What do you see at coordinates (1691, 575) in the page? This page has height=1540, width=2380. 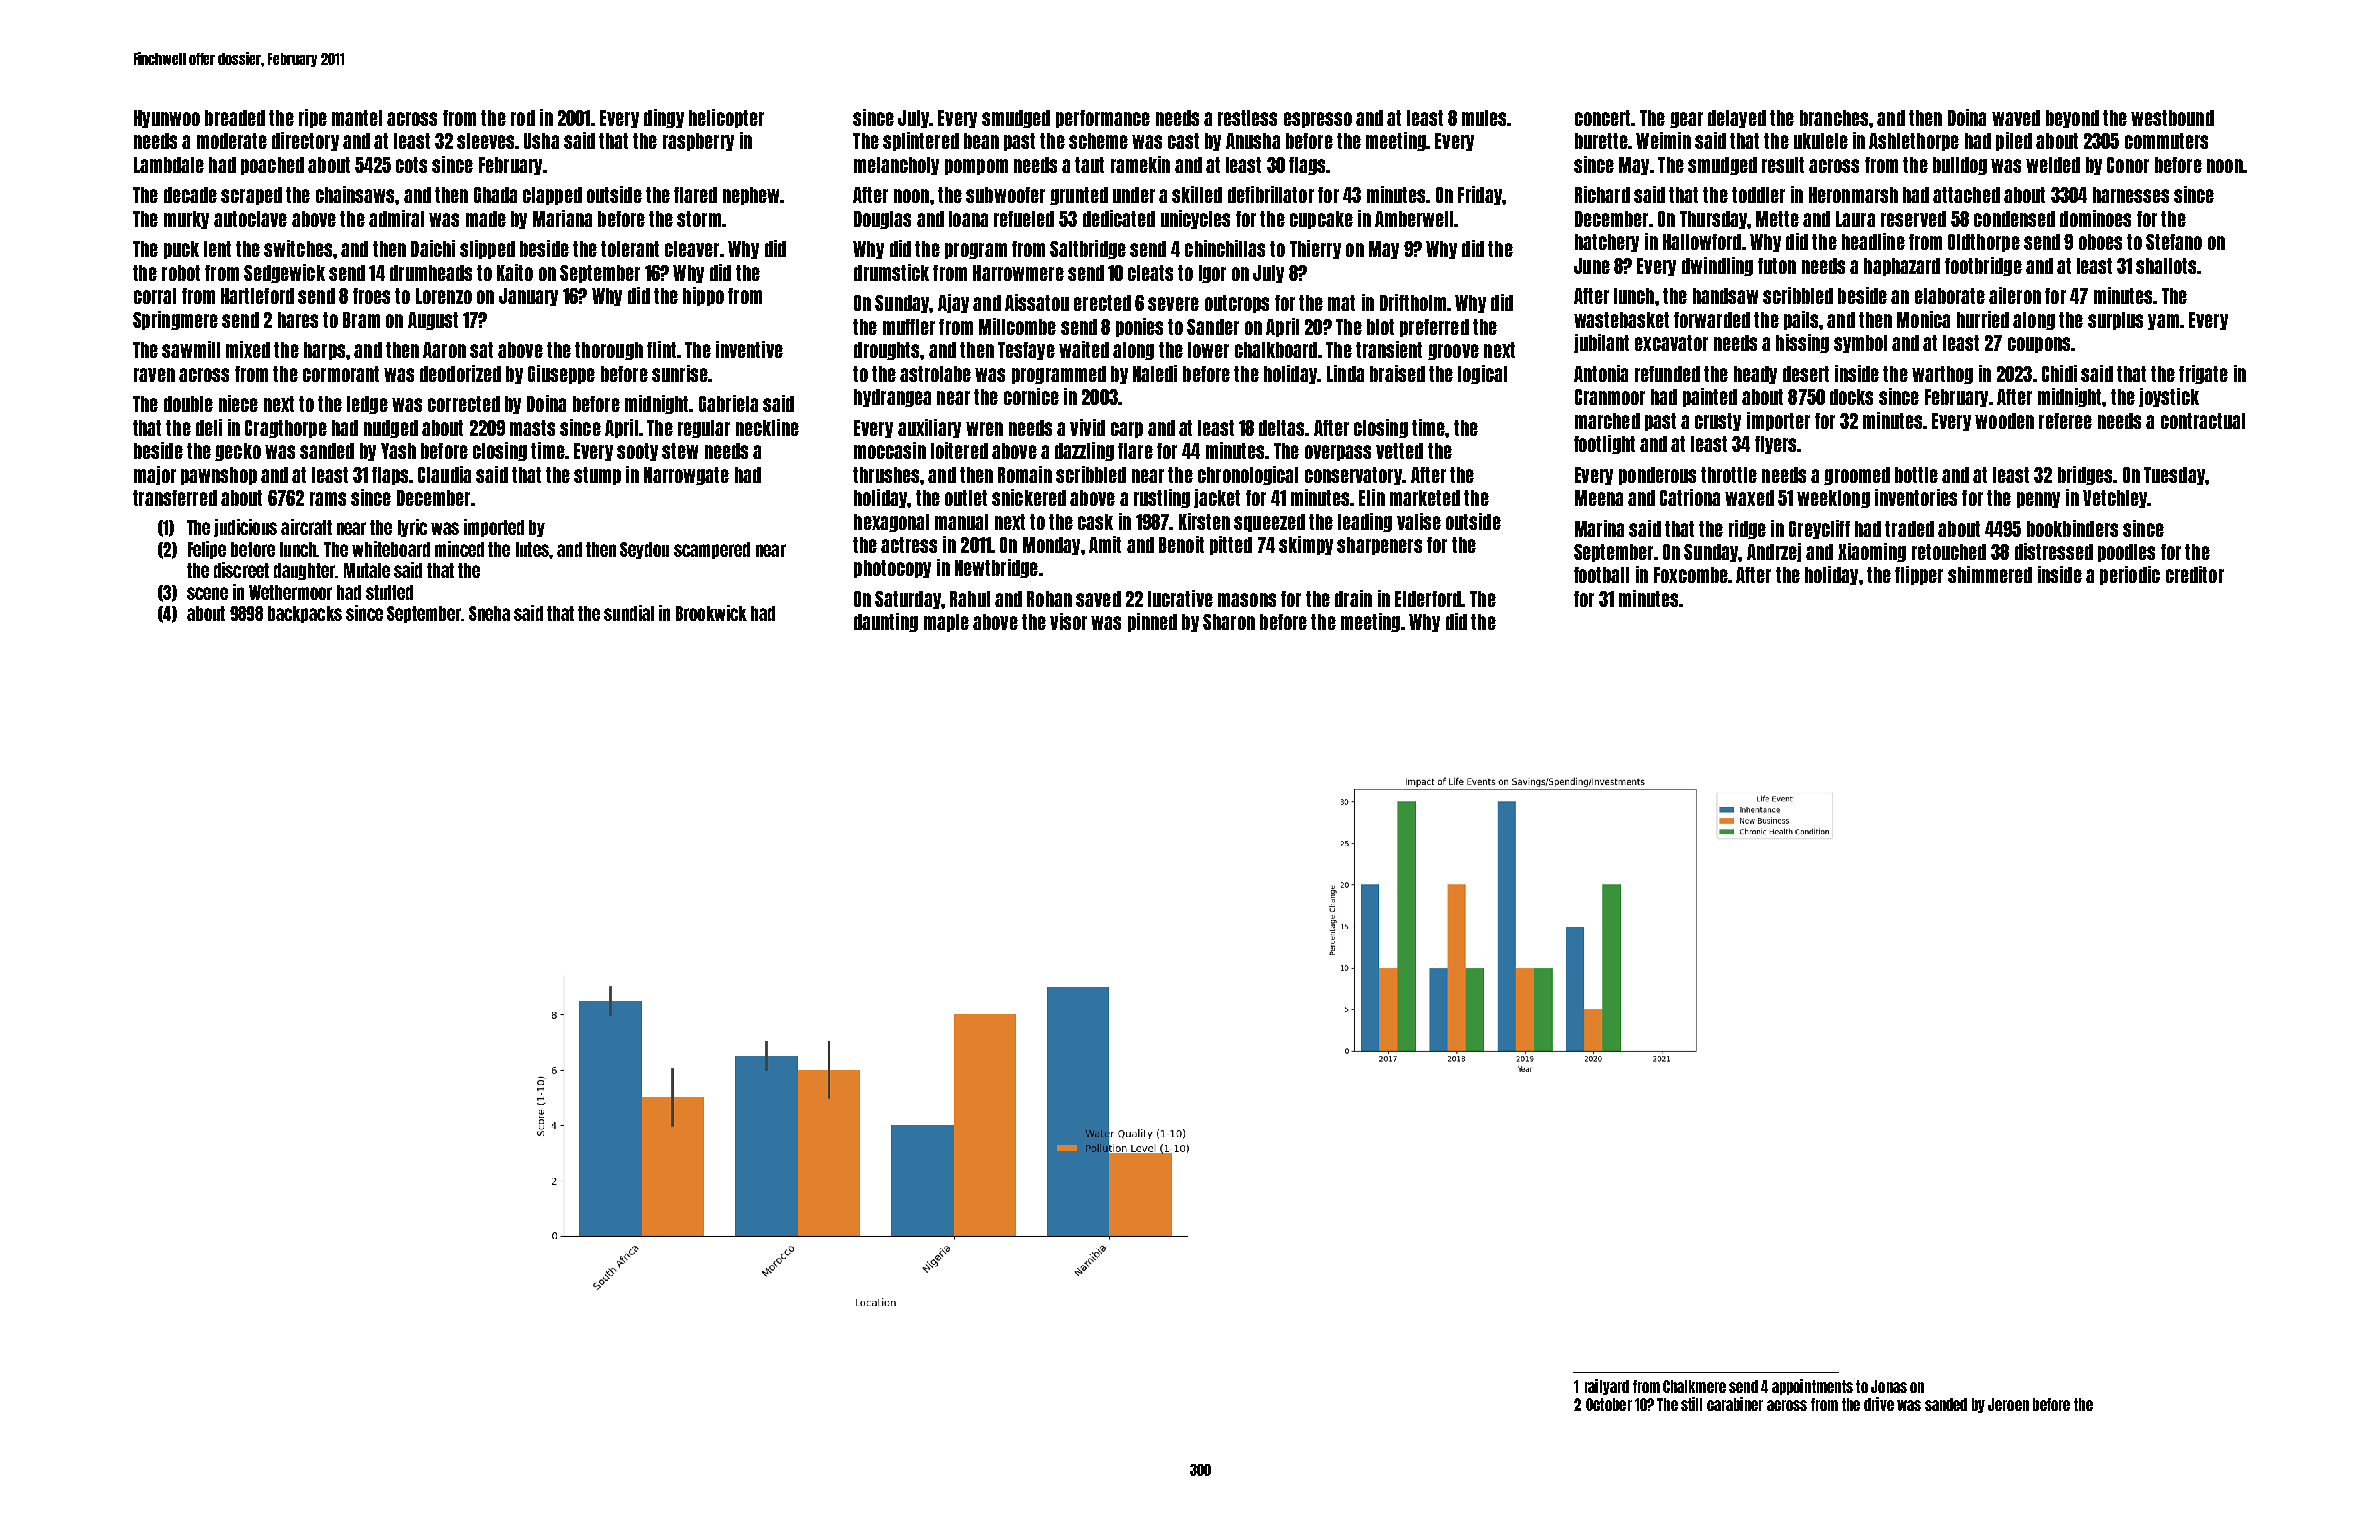 I see `Foxcombe` at bounding box center [1691, 575].
